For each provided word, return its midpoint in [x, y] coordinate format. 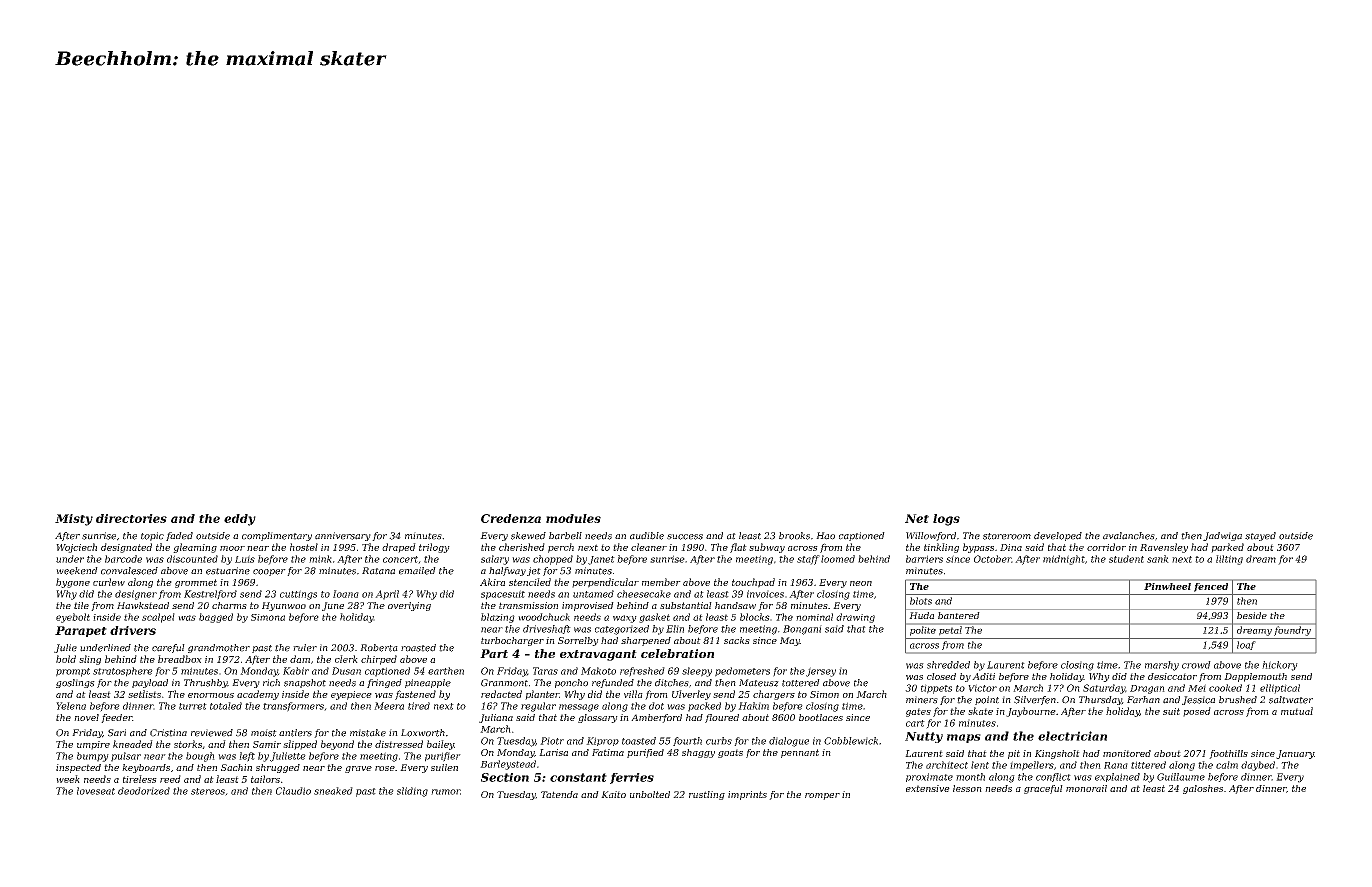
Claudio [293, 791]
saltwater [1291, 700]
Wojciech [76, 548]
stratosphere [123, 672]
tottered [801, 683]
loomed [838, 559]
